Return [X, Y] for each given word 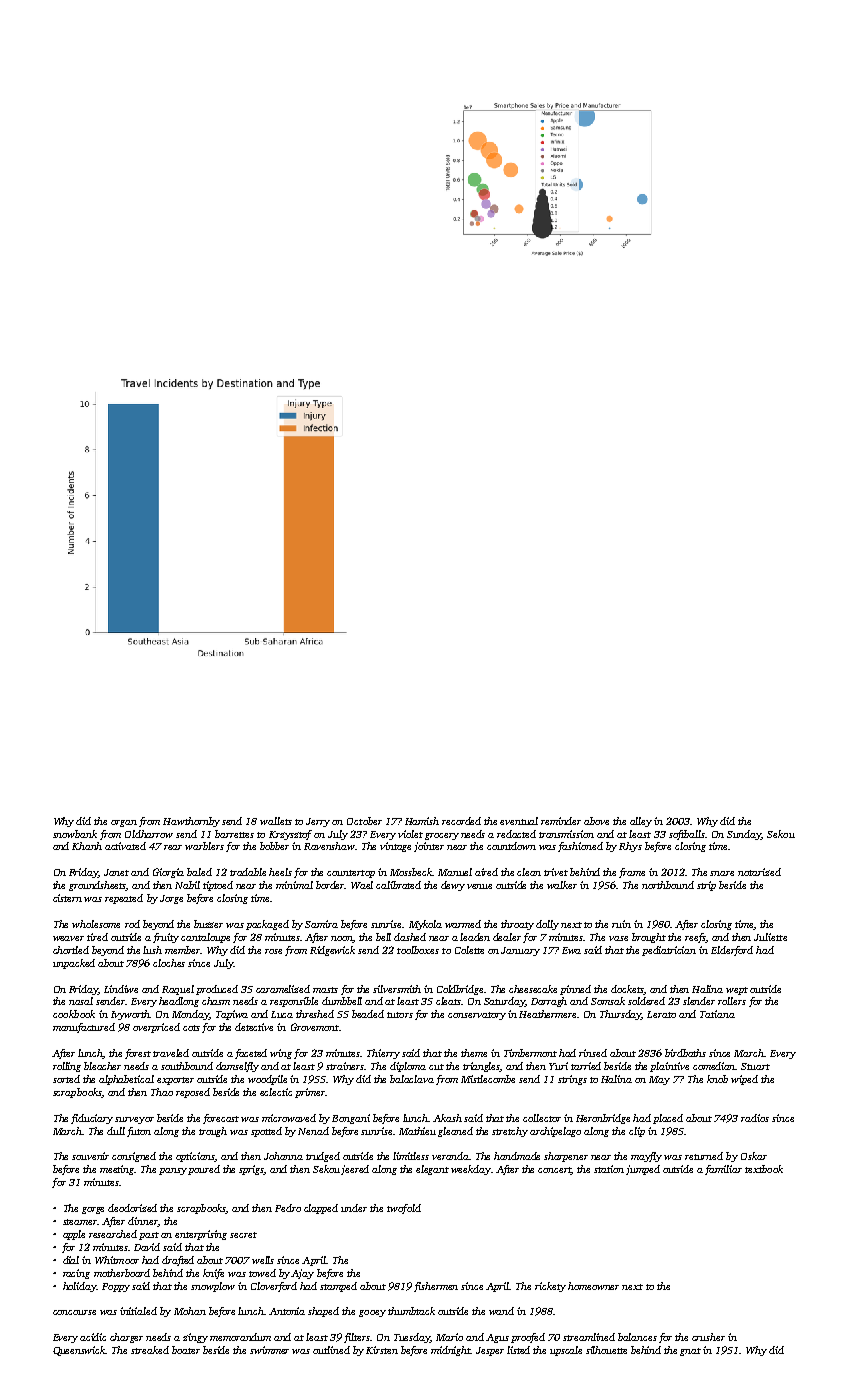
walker [562, 885]
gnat [690, 1352]
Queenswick [79, 1351]
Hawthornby [191, 822]
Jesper [490, 1351]
